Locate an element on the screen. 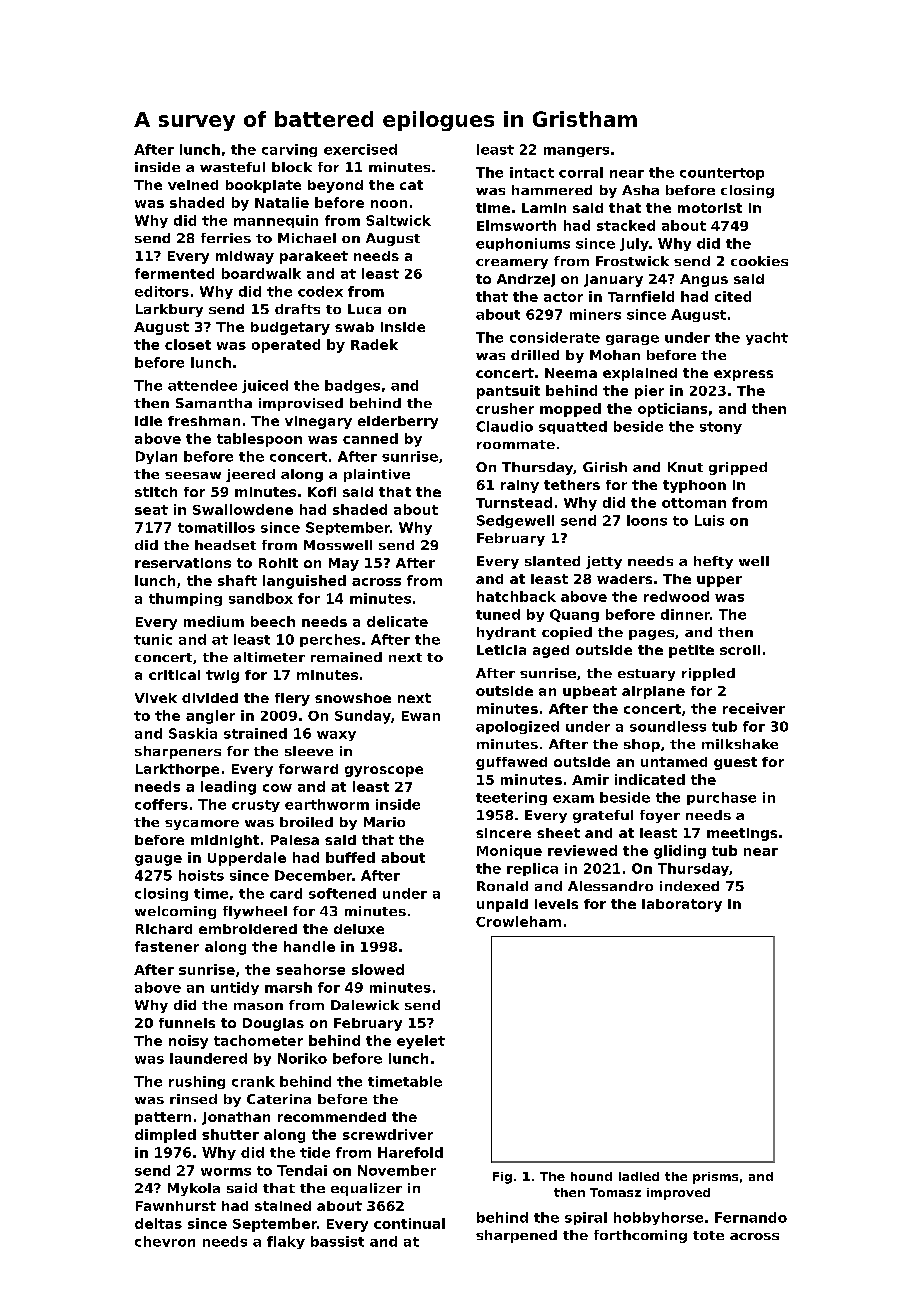 The image size is (924, 1311). countertop is located at coordinates (722, 174).
